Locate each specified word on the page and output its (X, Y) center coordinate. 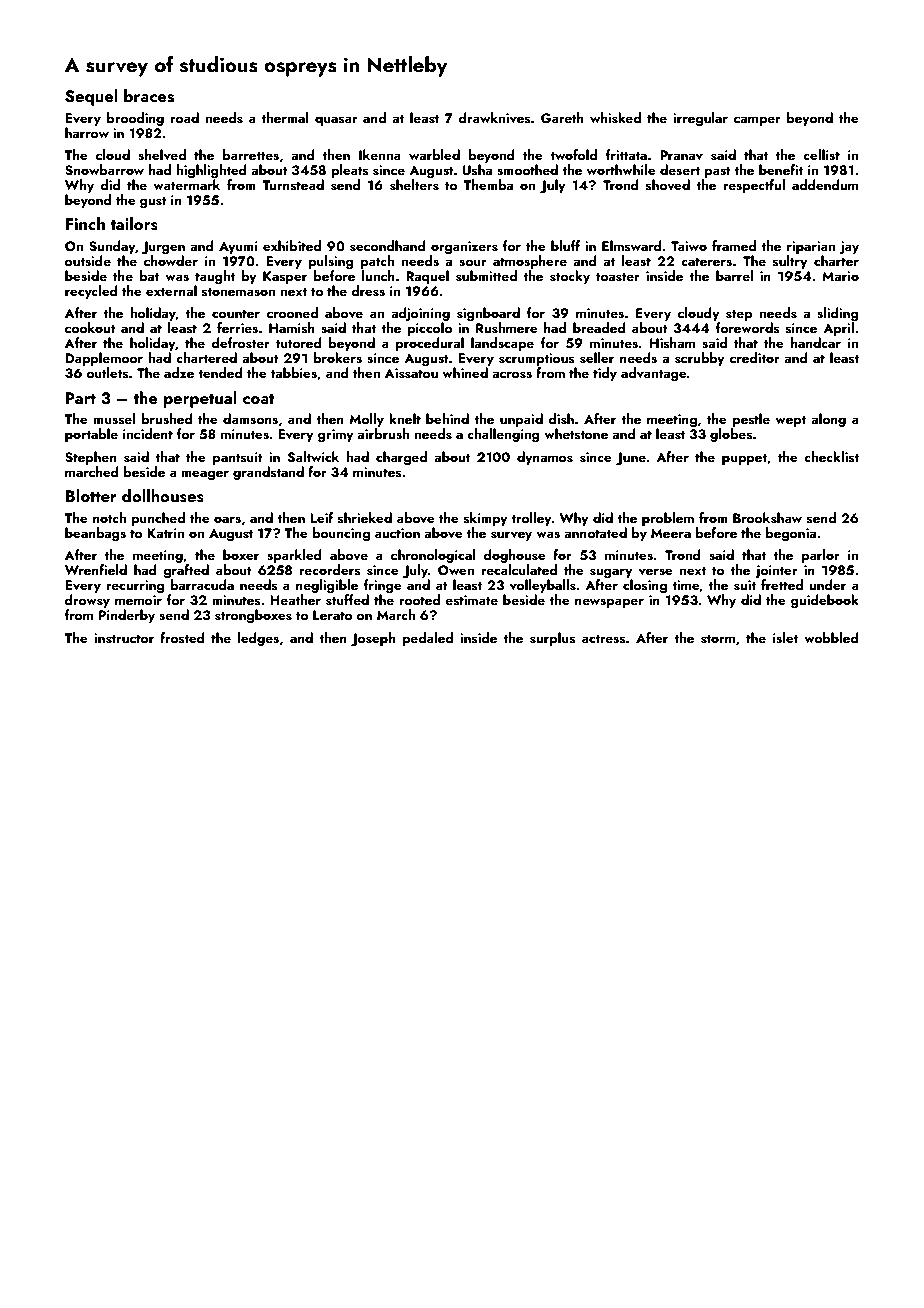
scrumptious (536, 359)
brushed (167, 419)
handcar (816, 342)
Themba (488, 184)
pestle (751, 420)
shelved (162, 155)
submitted (486, 276)
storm (718, 639)
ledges (258, 639)
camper (757, 121)
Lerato (333, 615)
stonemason (238, 292)
